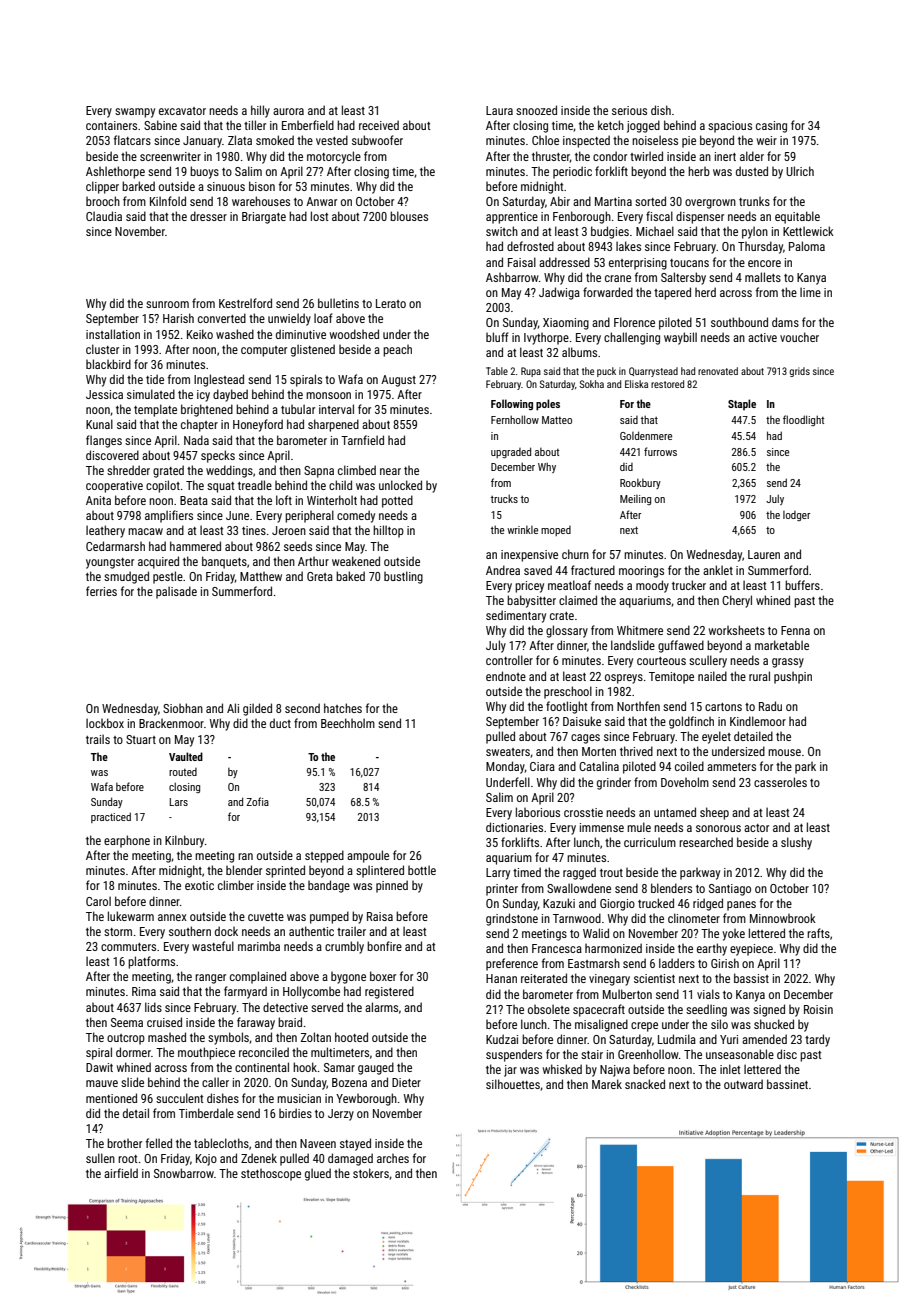 Image resolution: width=924 pixels, height=1314 pixels. Describe the element at coordinates (108, 364) in the page. I see `blackbird` at that location.
